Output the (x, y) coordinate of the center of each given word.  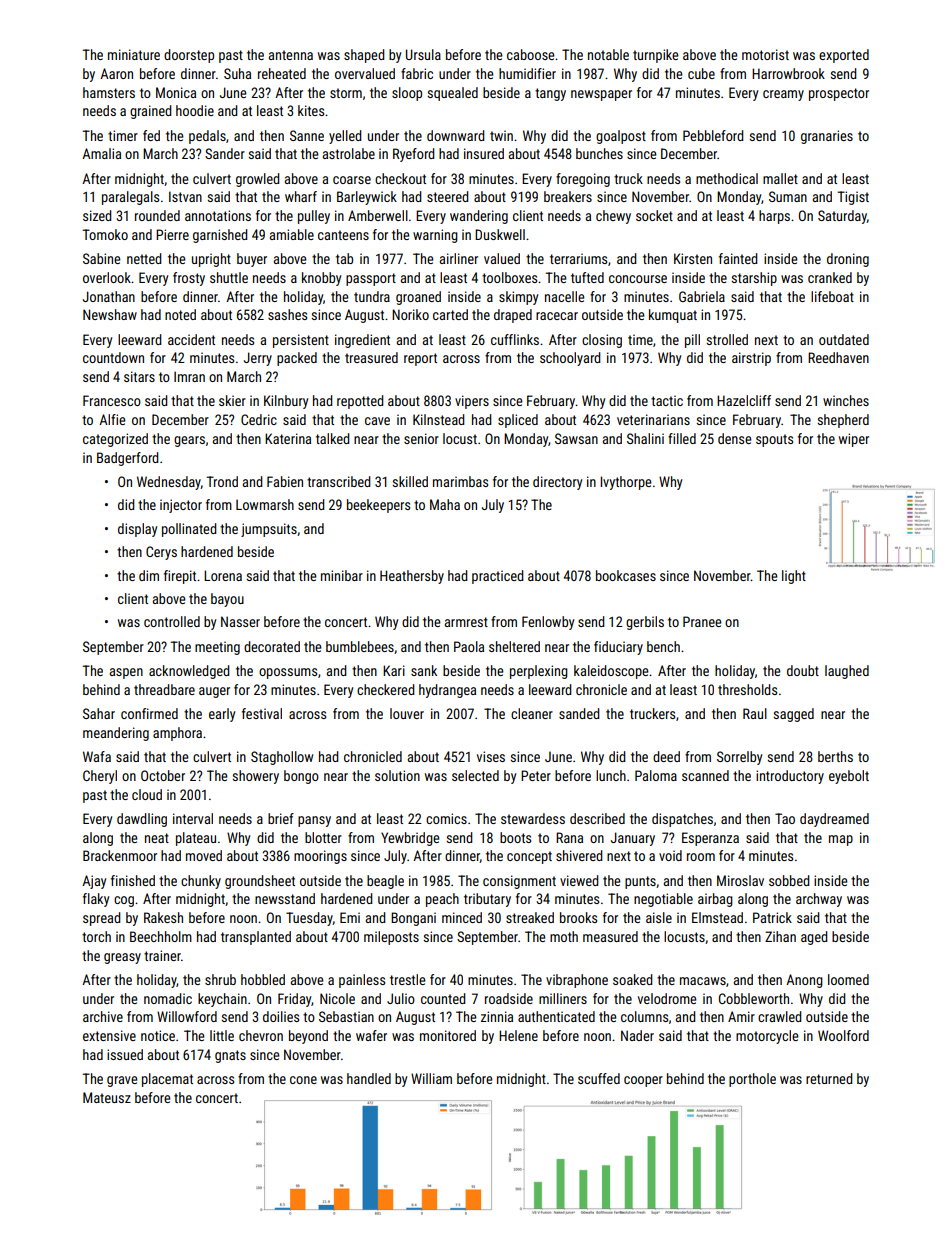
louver (407, 713)
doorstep (189, 56)
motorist (765, 54)
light (794, 577)
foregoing (583, 180)
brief (281, 818)
